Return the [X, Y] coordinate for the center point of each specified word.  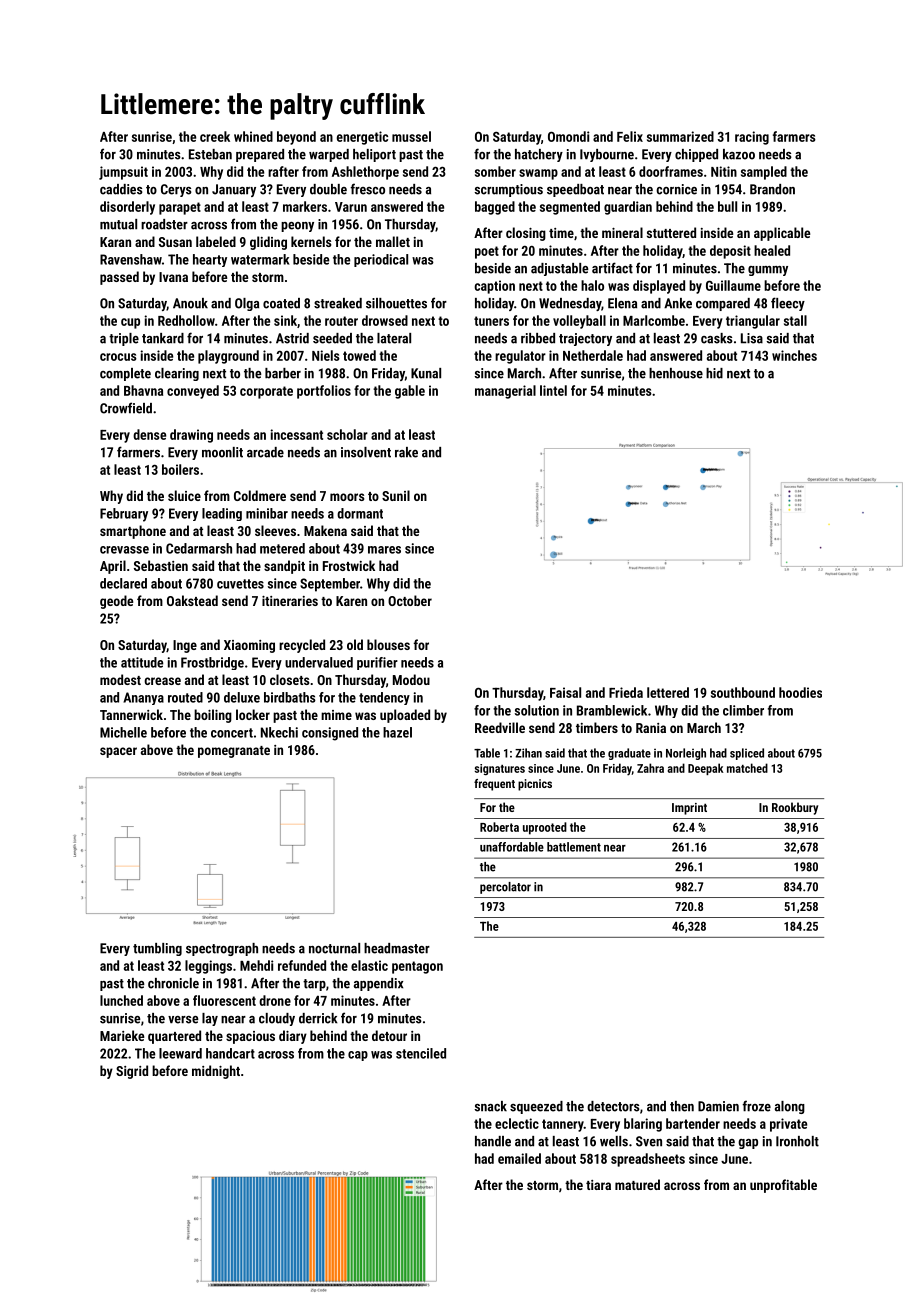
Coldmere [260, 495]
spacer [118, 752]
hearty [210, 260]
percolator [505, 888]
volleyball [579, 322]
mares [384, 550]
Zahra [650, 768]
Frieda [626, 692]
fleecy [788, 304]
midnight [216, 1072]
